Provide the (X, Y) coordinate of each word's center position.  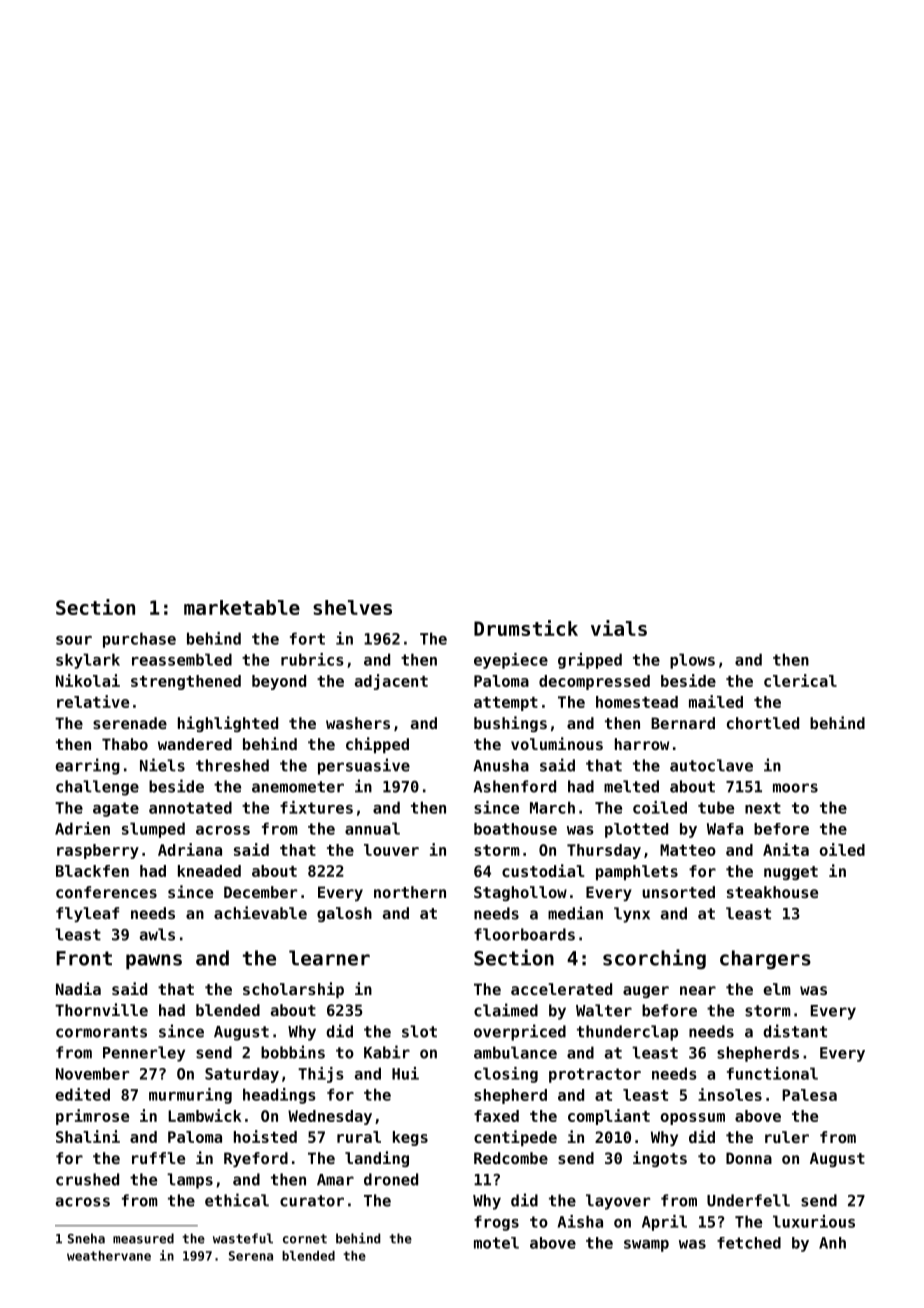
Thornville (101, 1009)
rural (359, 1137)
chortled (763, 723)
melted (631, 786)
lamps (190, 1181)
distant (795, 1031)
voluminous (557, 743)
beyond (279, 682)
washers (358, 723)
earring (87, 766)
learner (329, 958)
